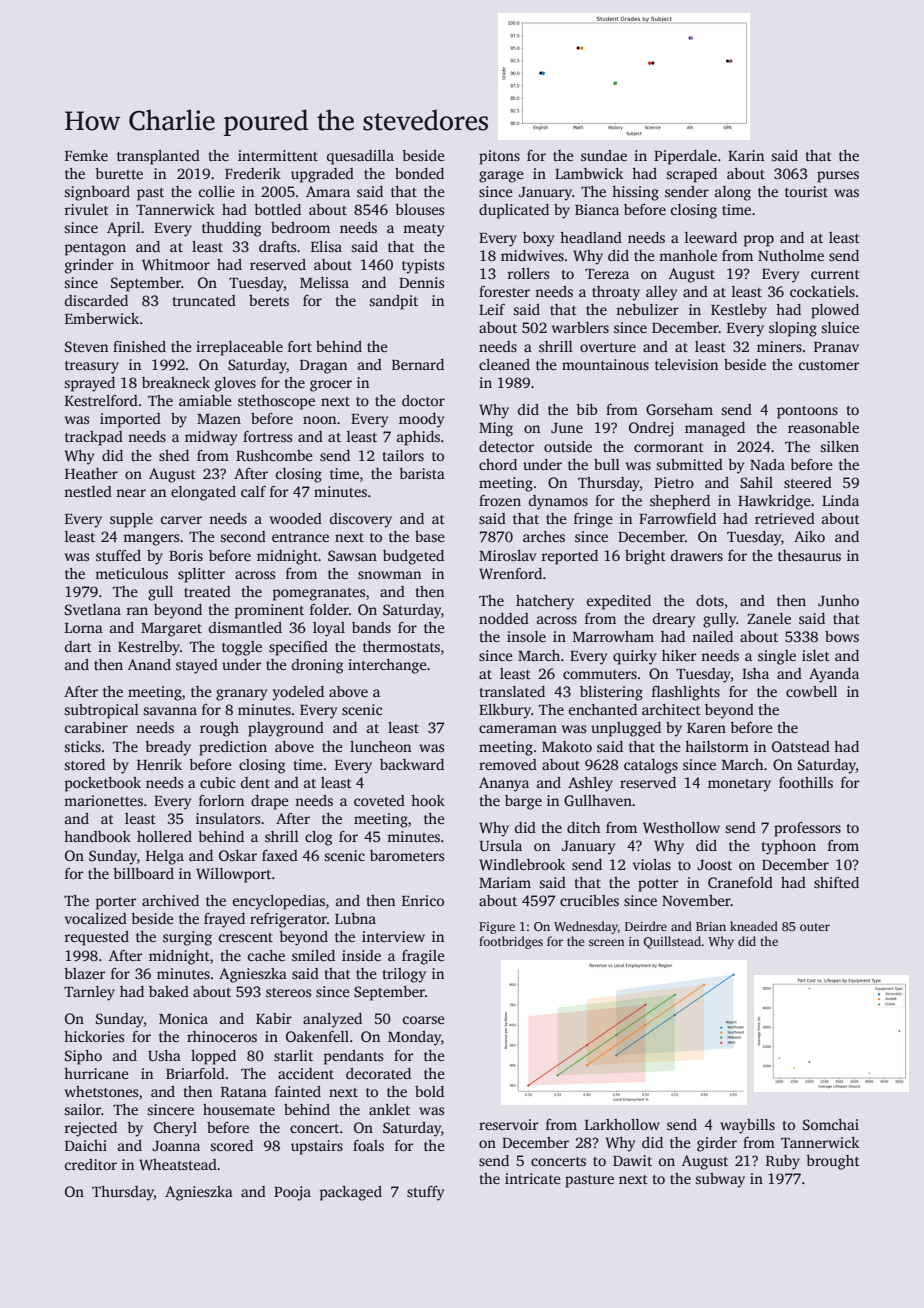 This document has width=924, height=1308. I want to click on pontoons, so click(807, 412).
